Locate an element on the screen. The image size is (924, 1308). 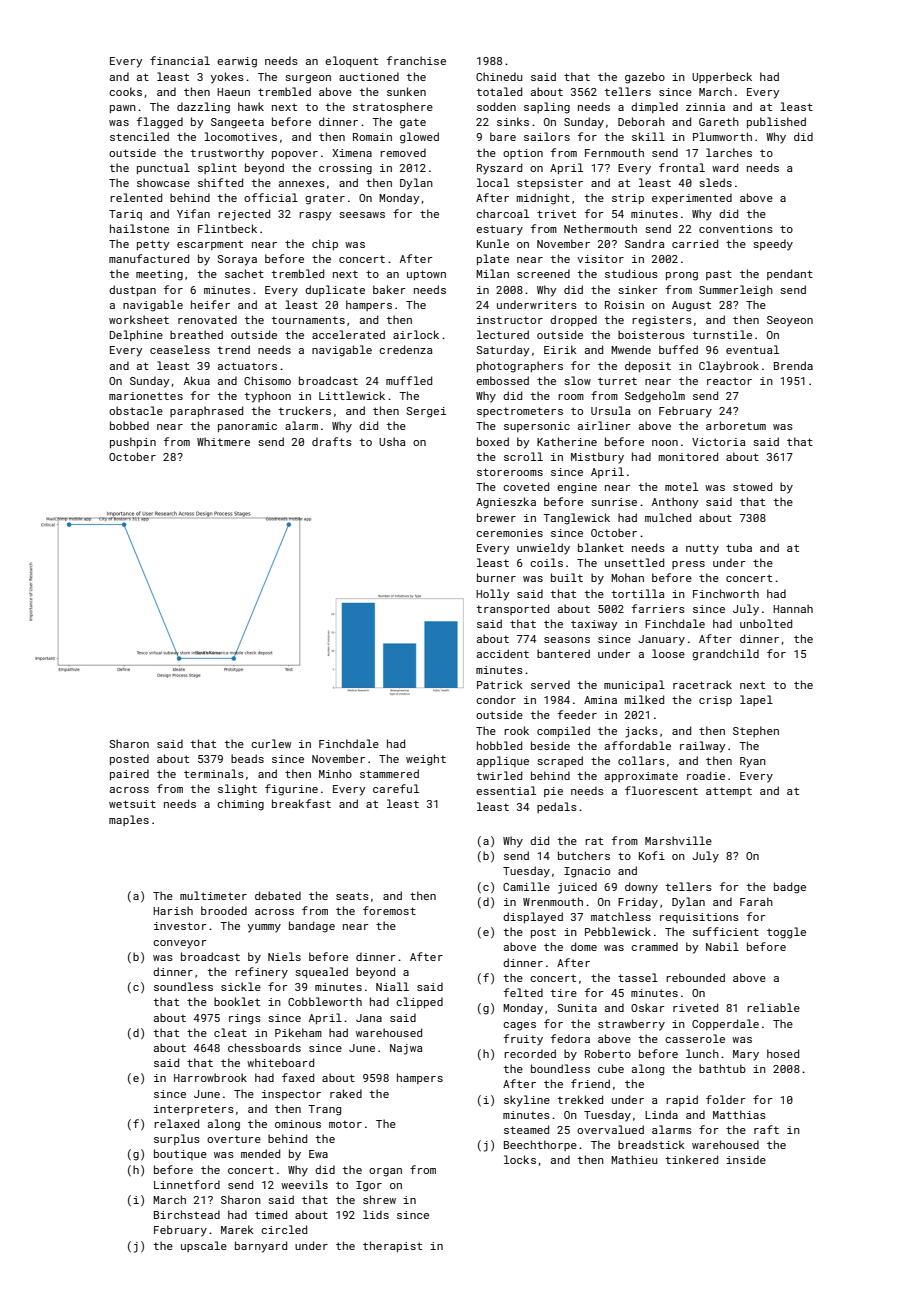
bantered is located at coordinates (563, 653).
